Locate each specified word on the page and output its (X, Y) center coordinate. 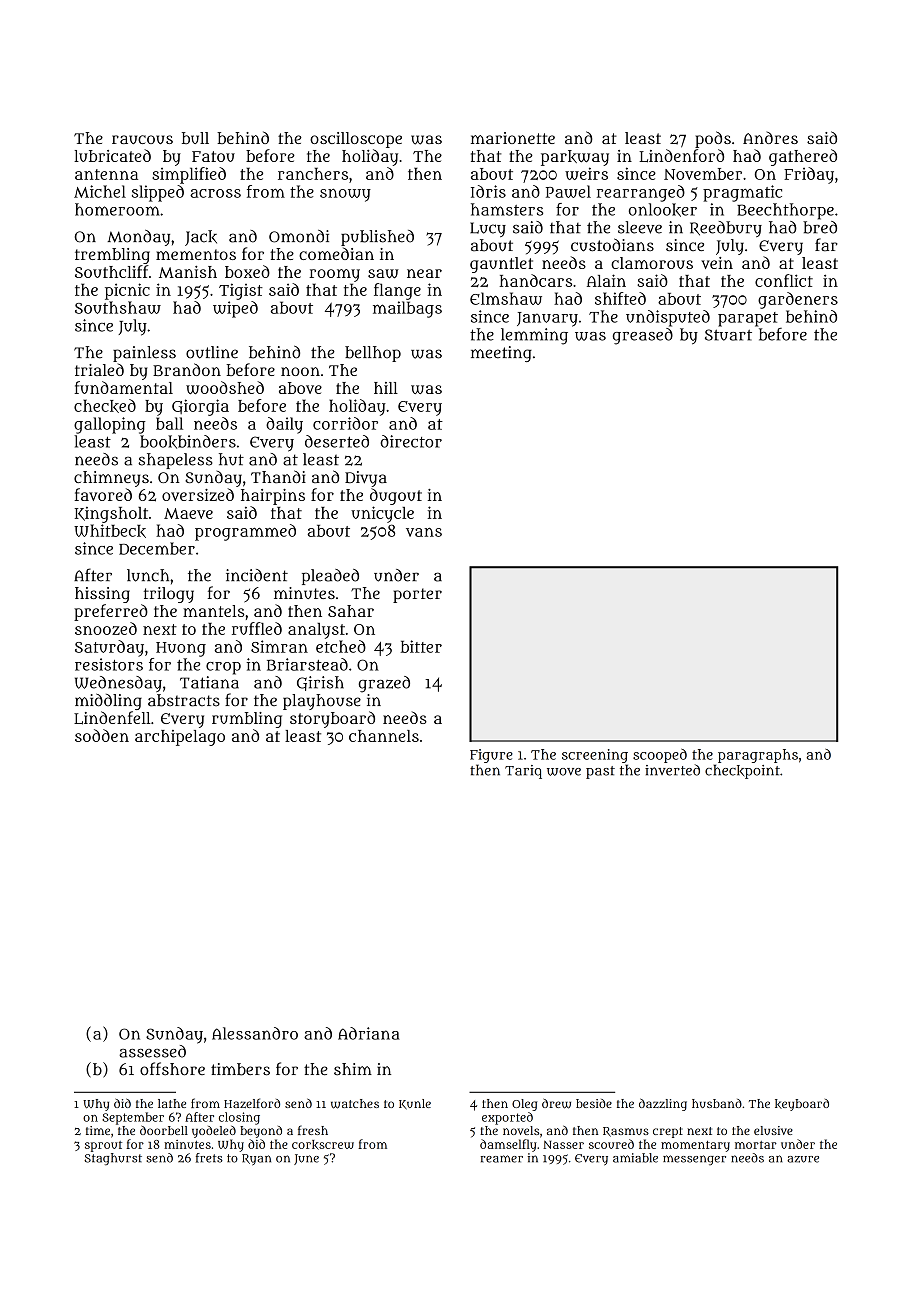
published (377, 238)
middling (108, 701)
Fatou (213, 156)
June (306, 1159)
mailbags (407, 309)
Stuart (728, 335)
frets (209, 1158)
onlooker (663, 210)
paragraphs (758, 756)
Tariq (523, 772)
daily (284, 425)
